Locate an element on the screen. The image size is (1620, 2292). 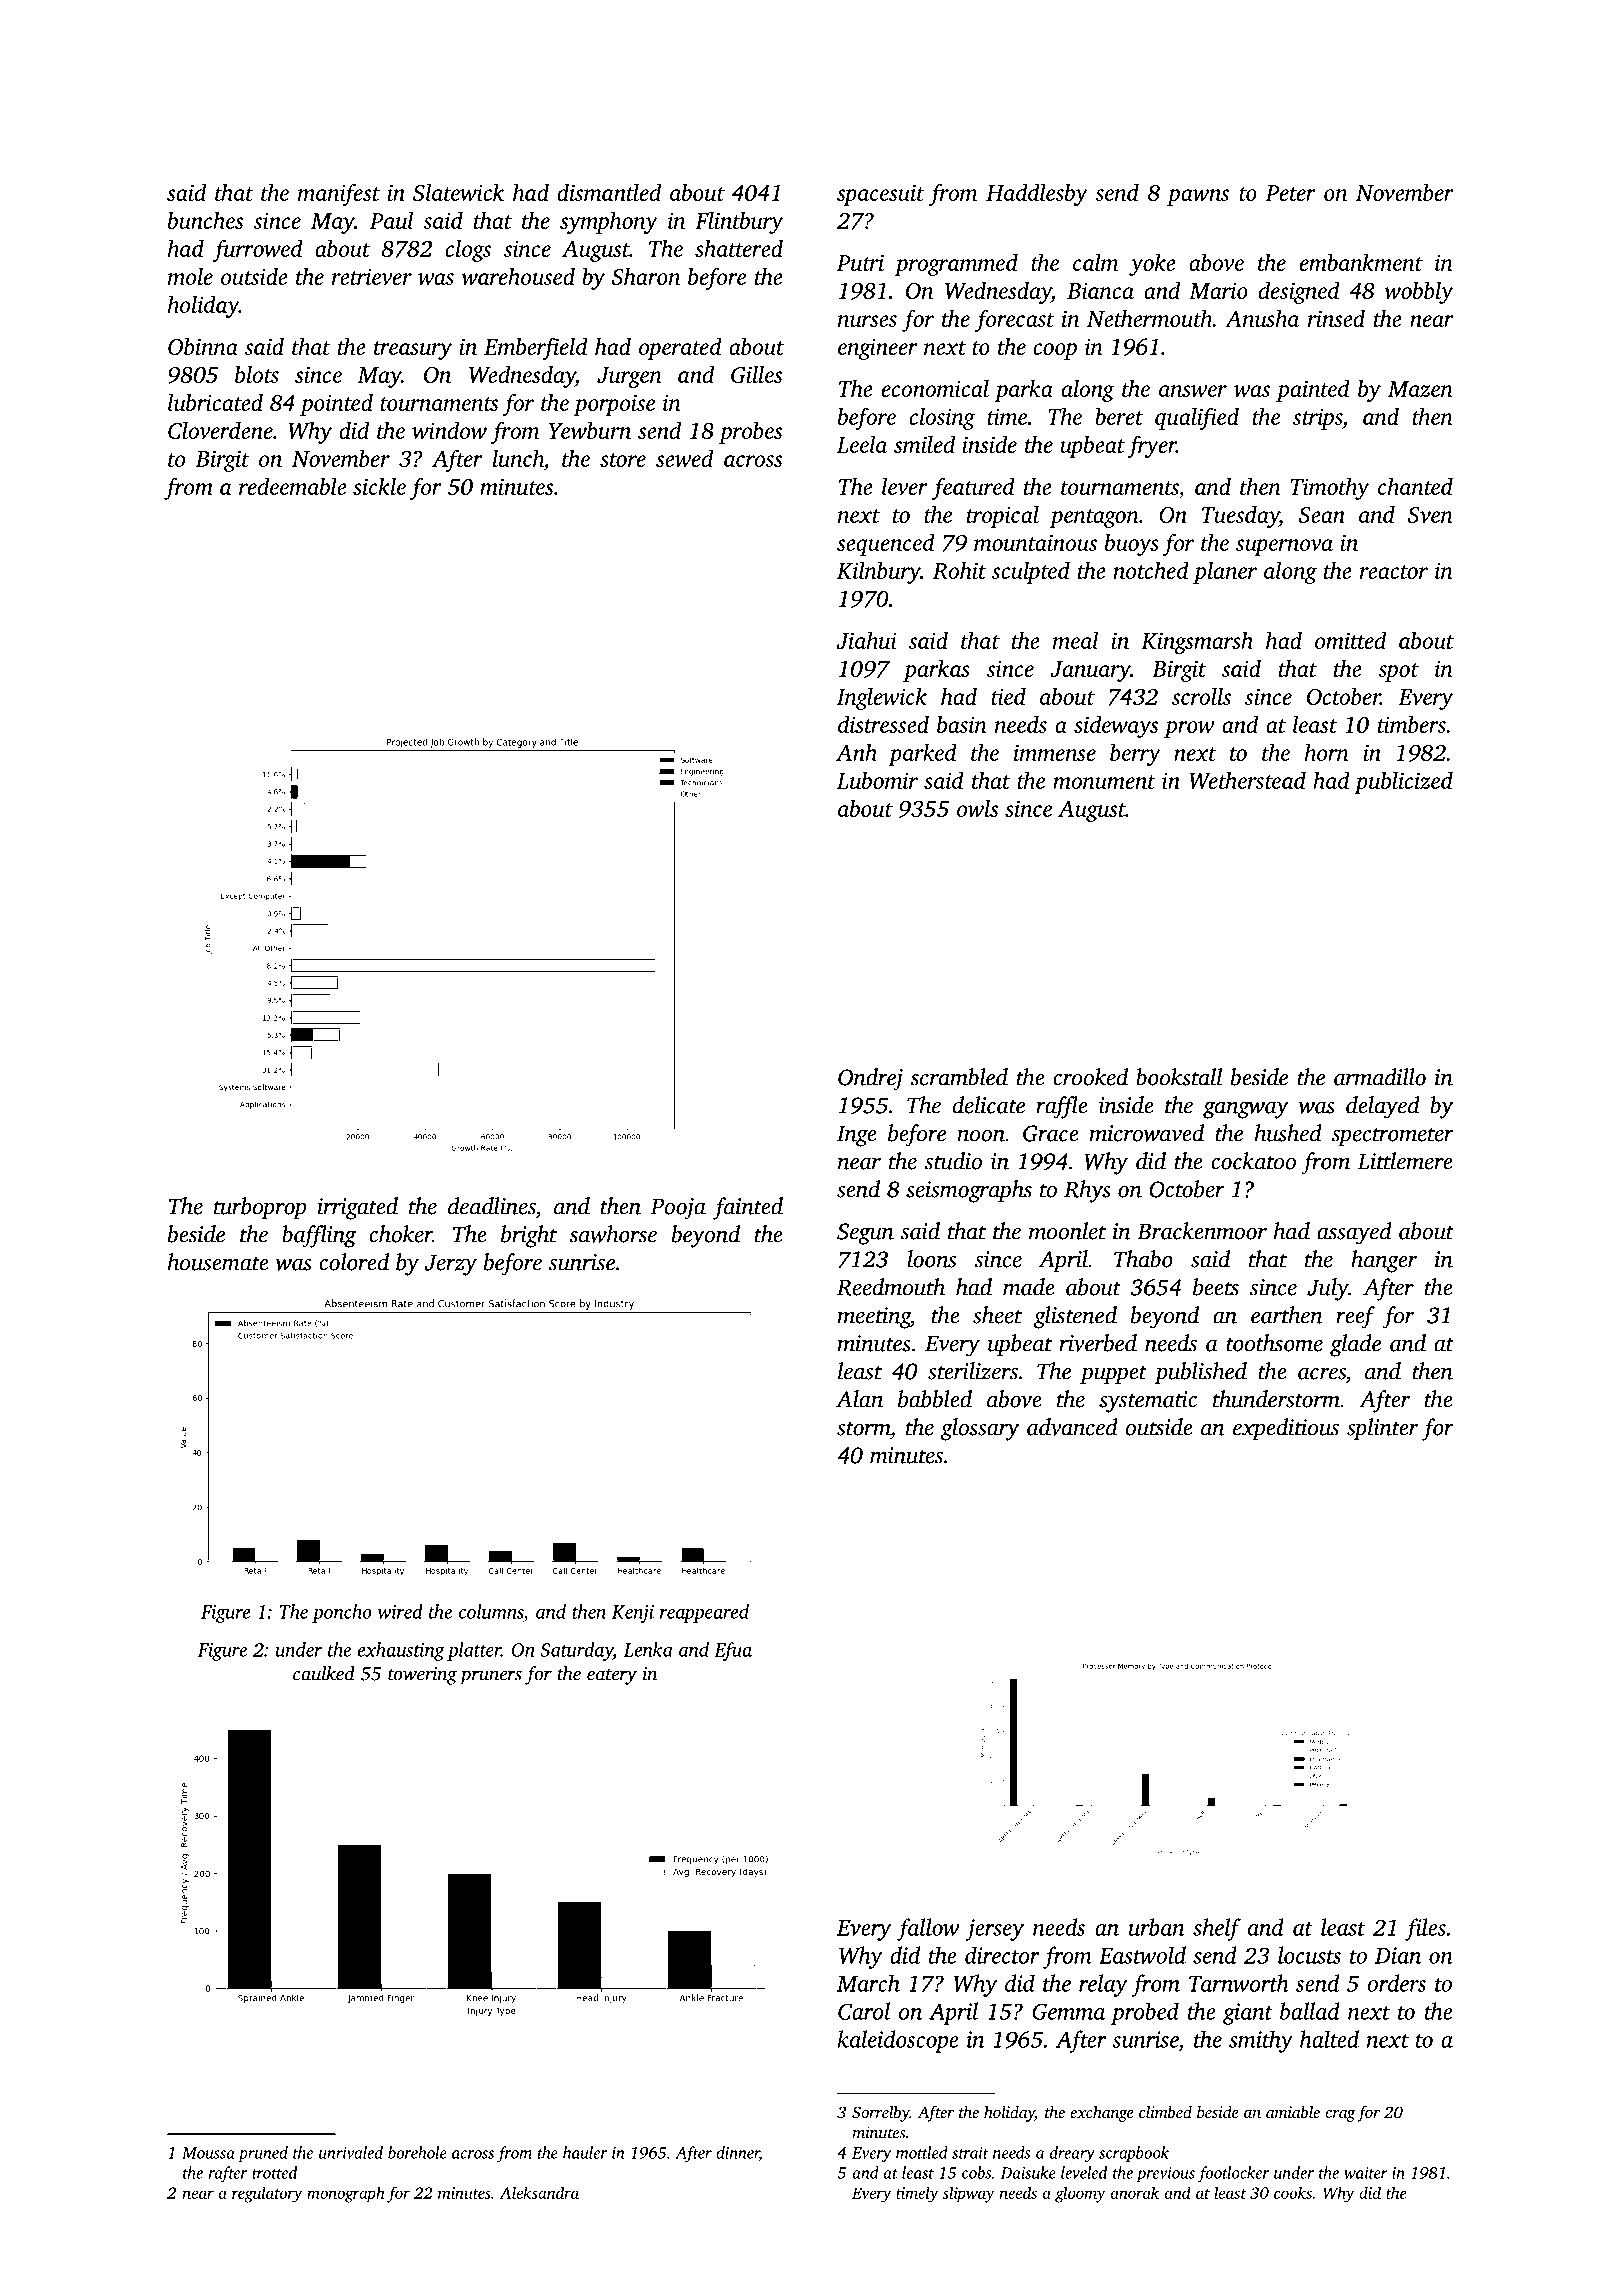
Haddlesby is located at coordinates (1037, 194).
